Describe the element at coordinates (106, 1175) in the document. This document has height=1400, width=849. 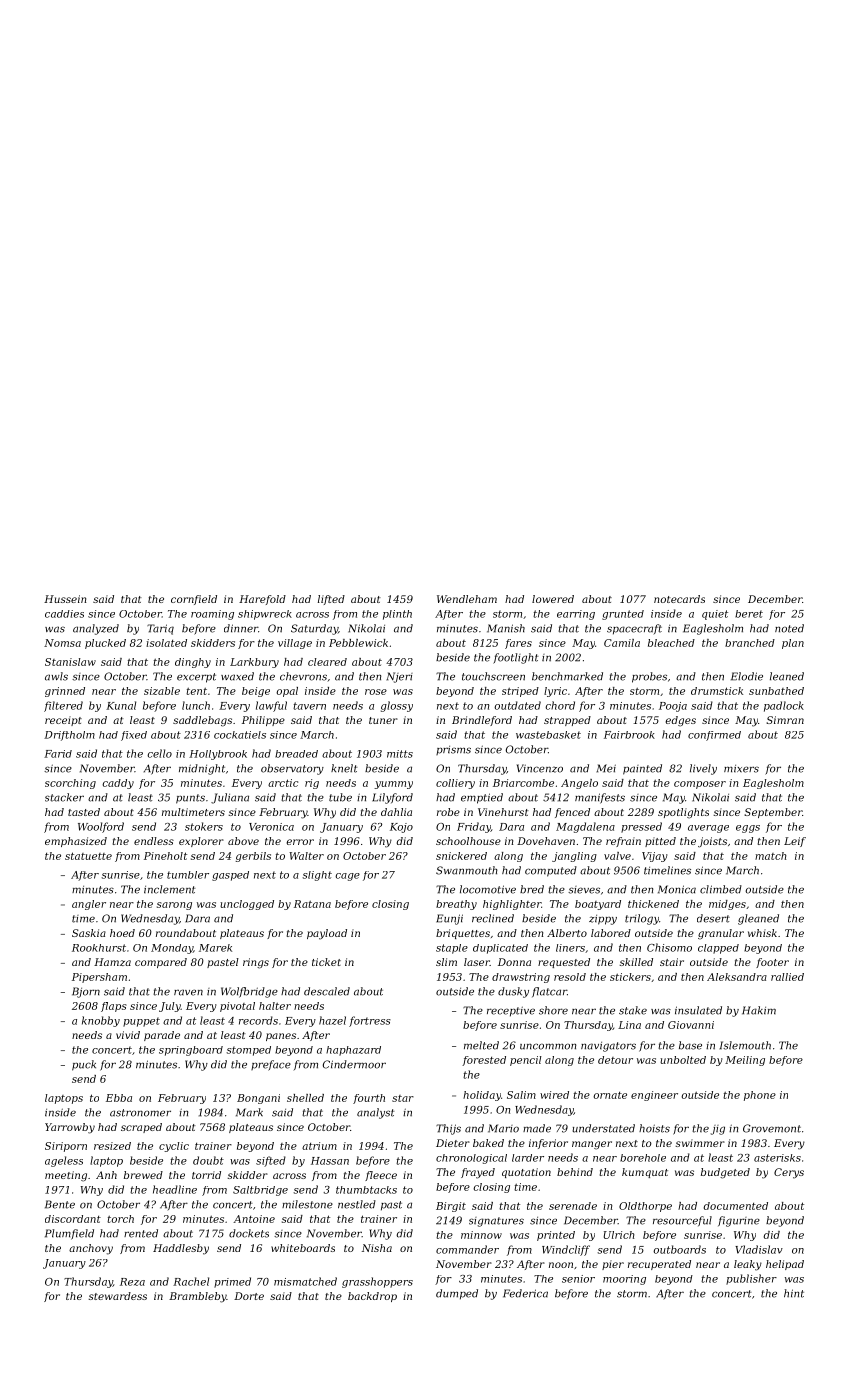
I see `Anh` at that location.
